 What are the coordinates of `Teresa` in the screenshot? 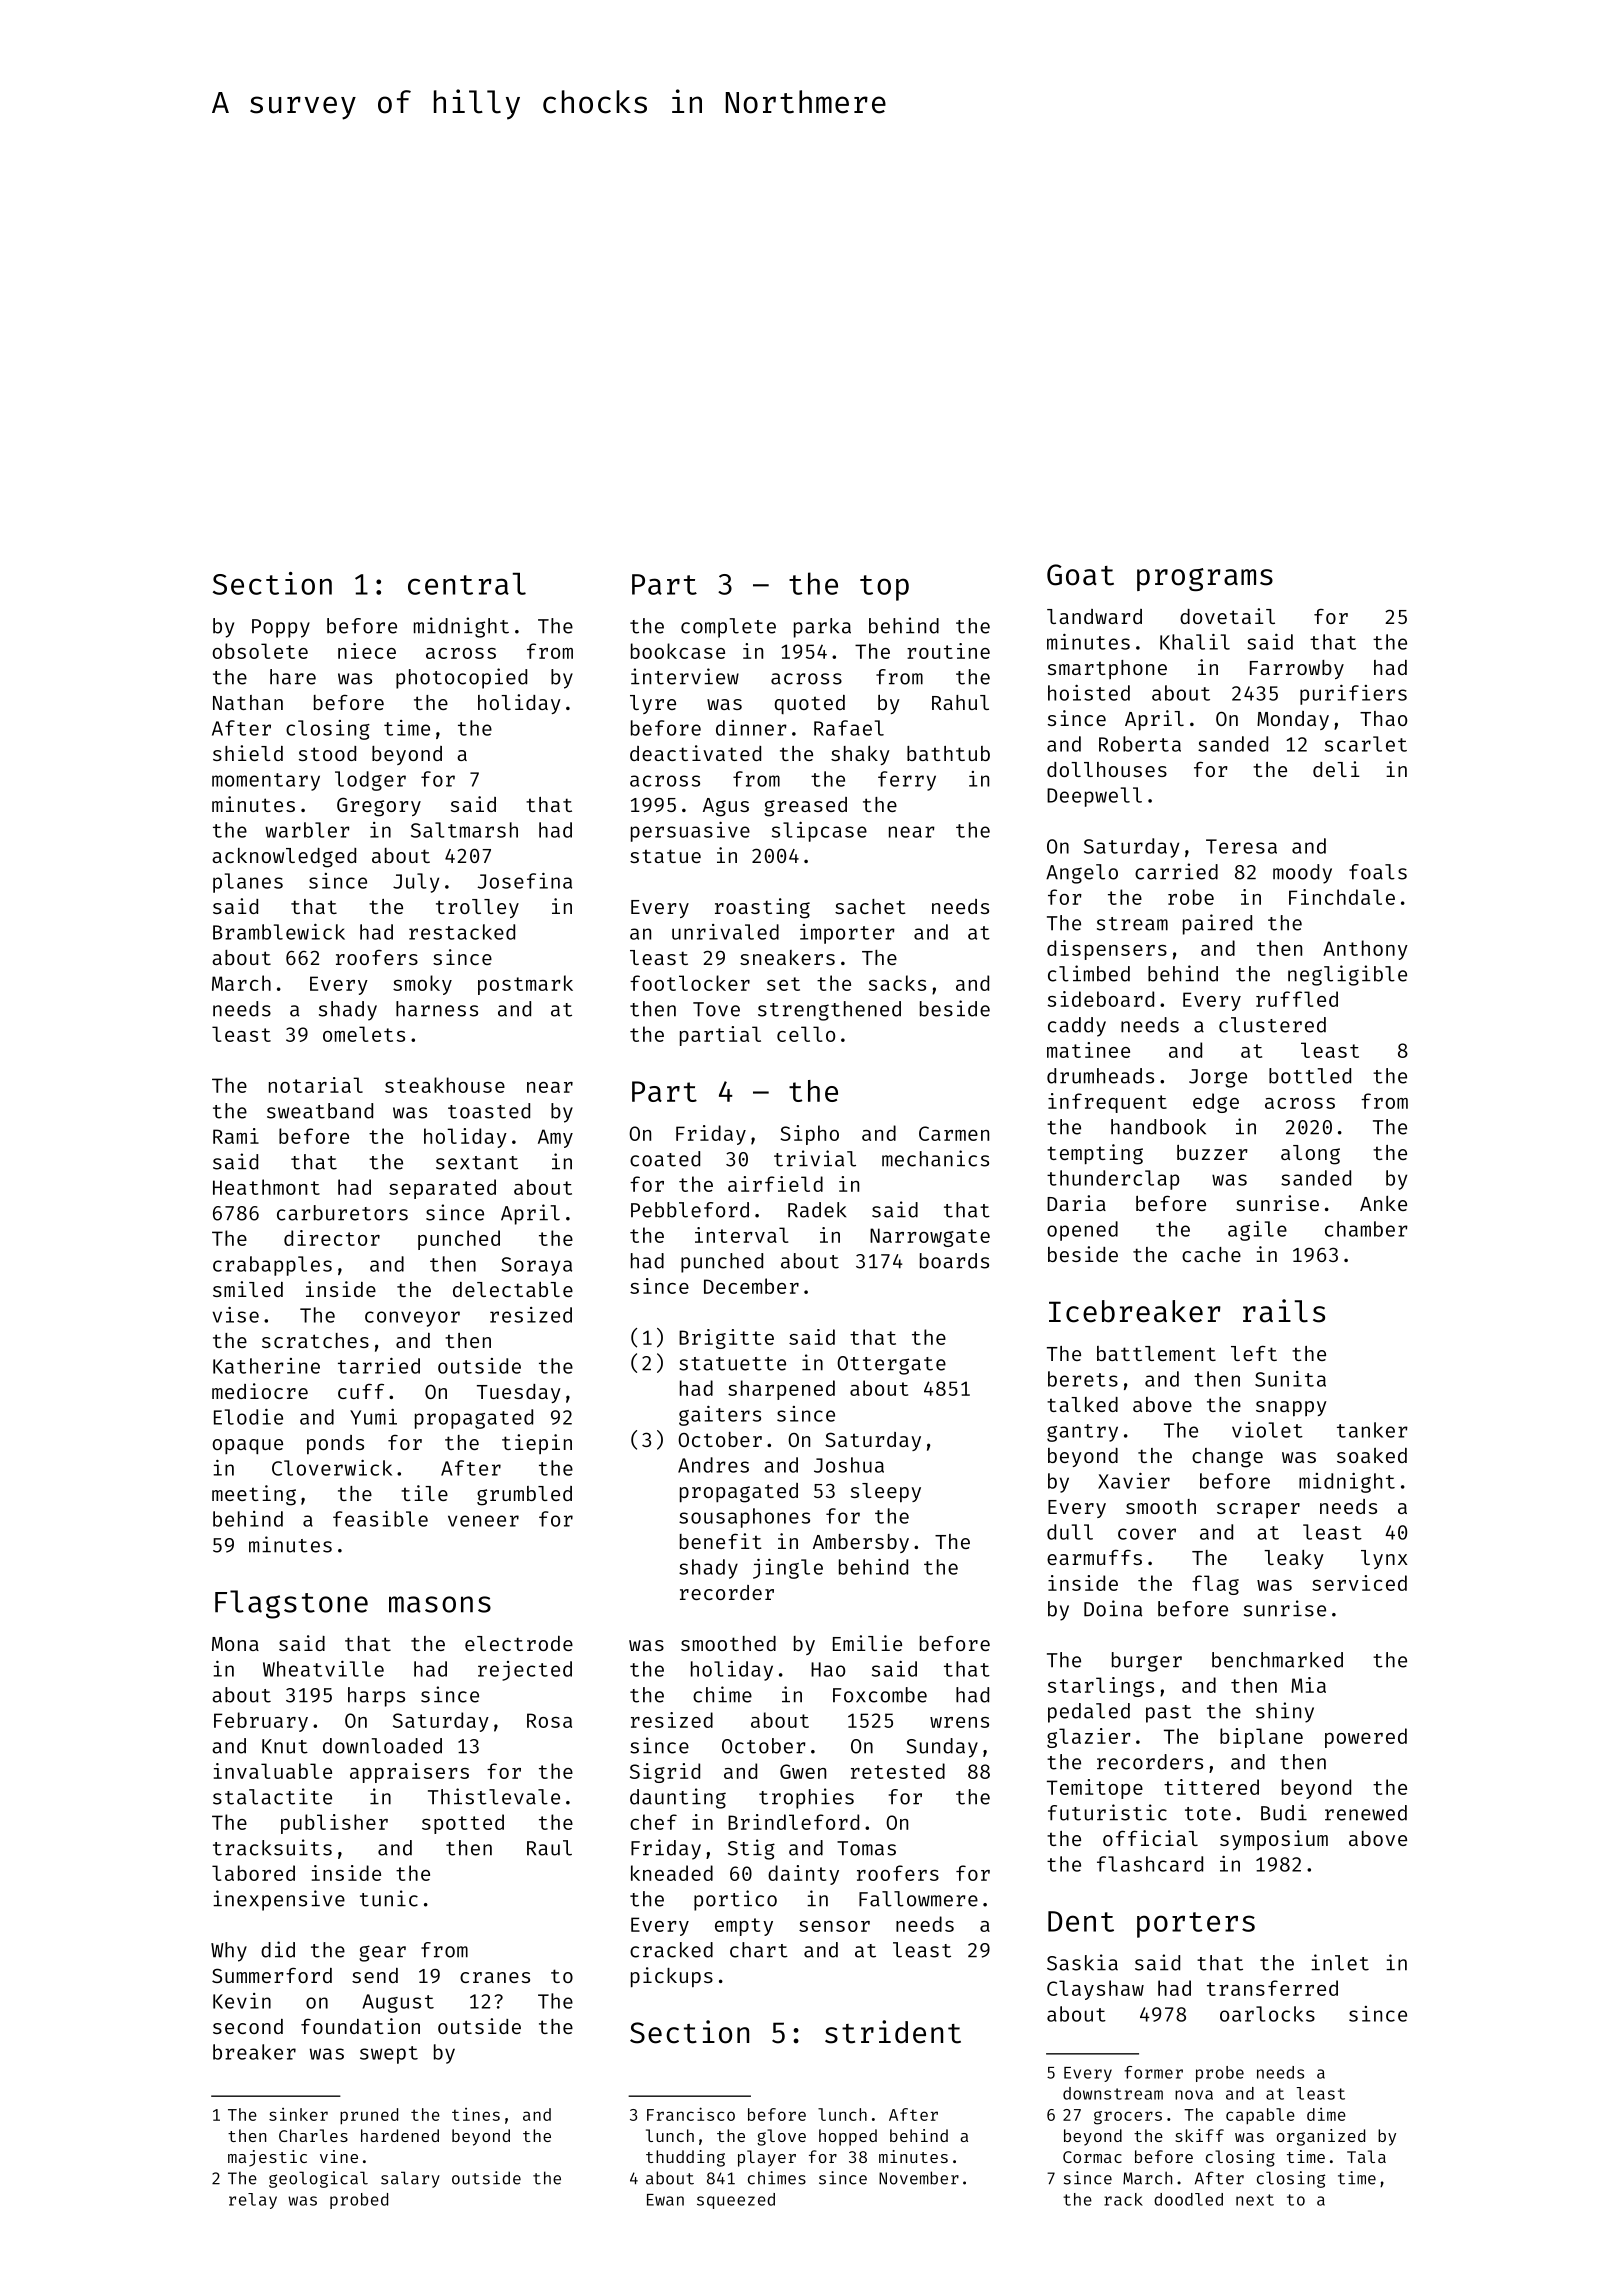 It's located at (1241, 846).
